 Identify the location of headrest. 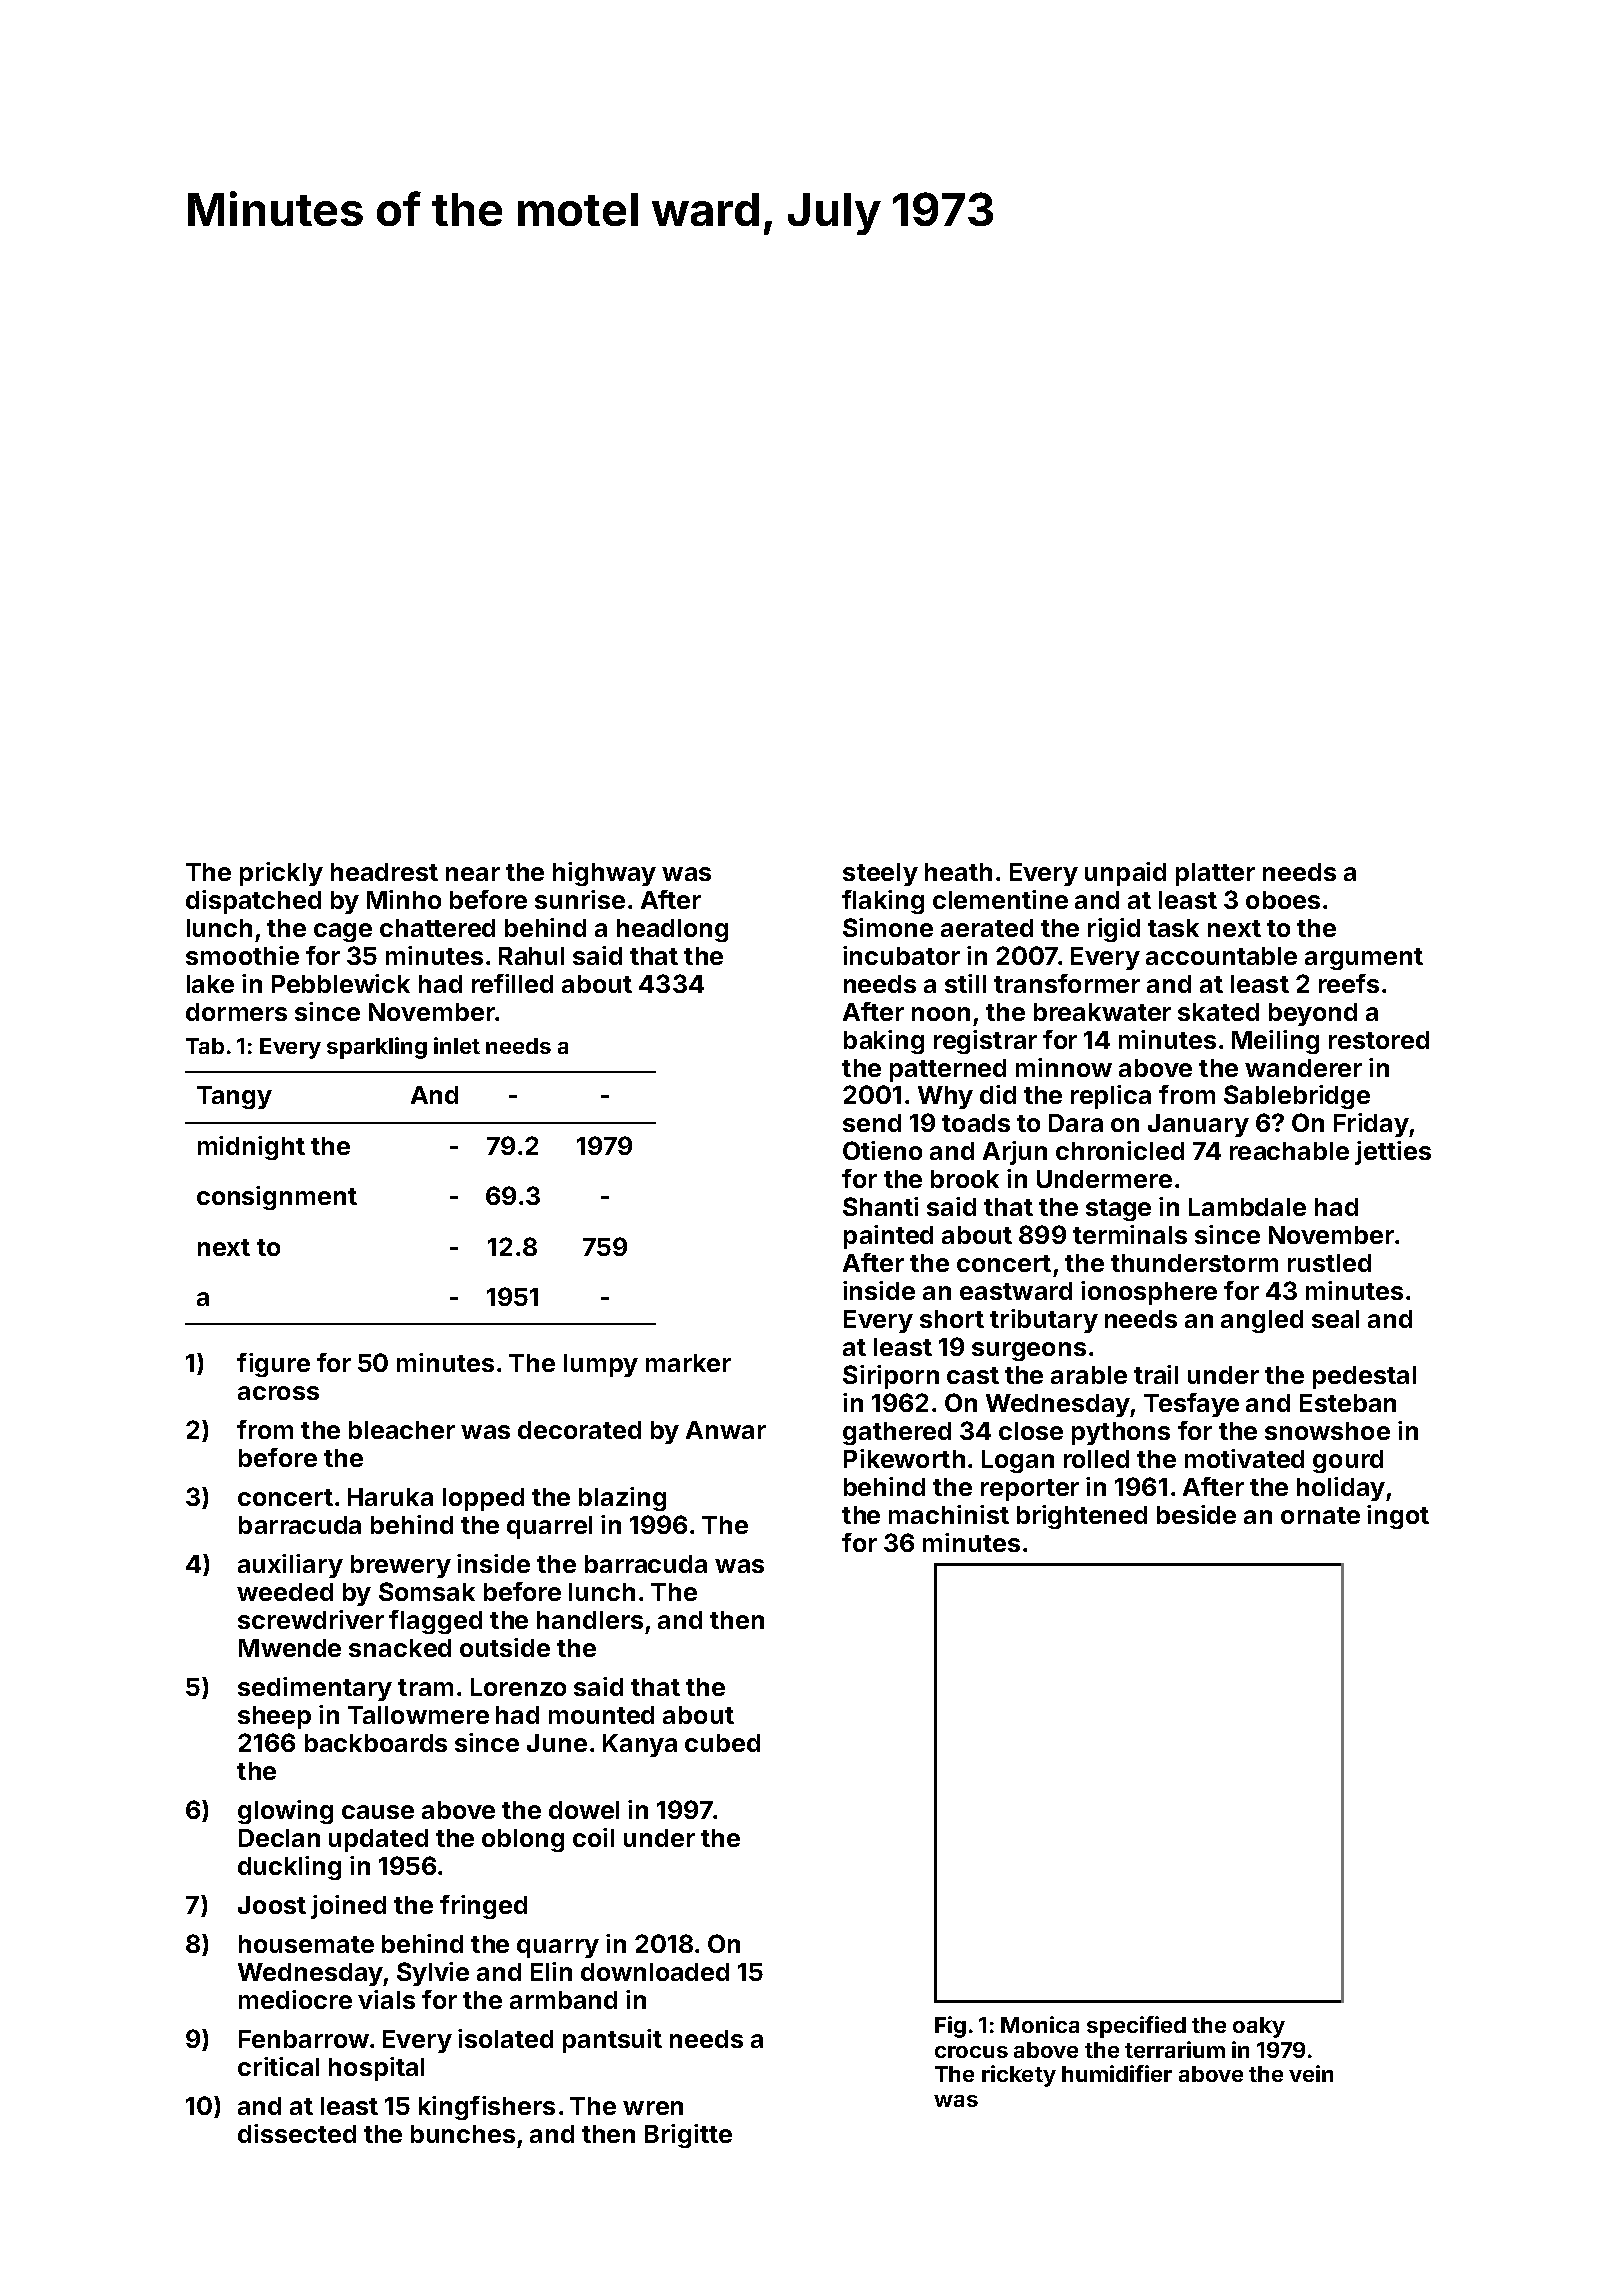
(384, 872).
